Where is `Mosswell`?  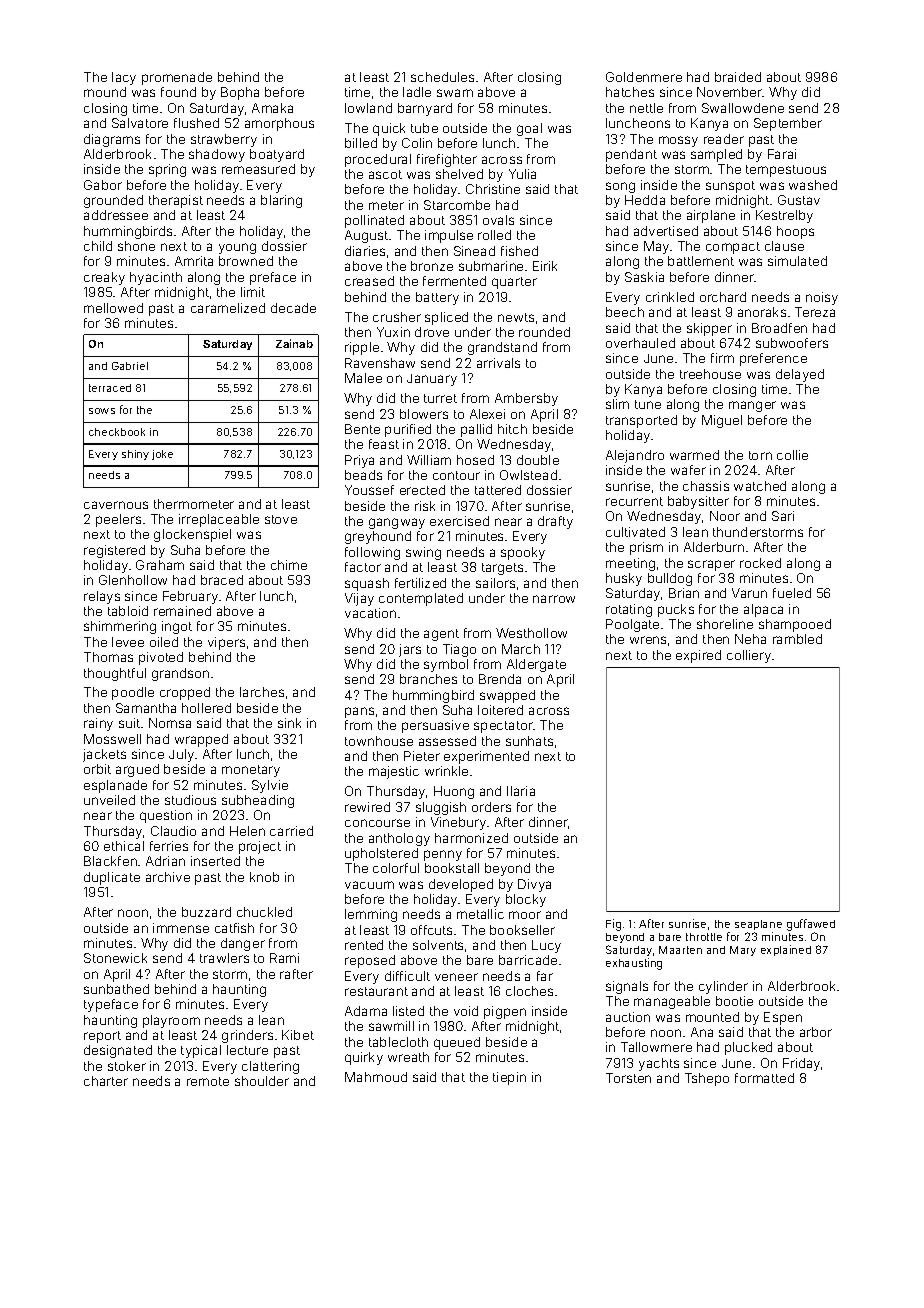
Mosswell is located at coordinates (112, 739).
